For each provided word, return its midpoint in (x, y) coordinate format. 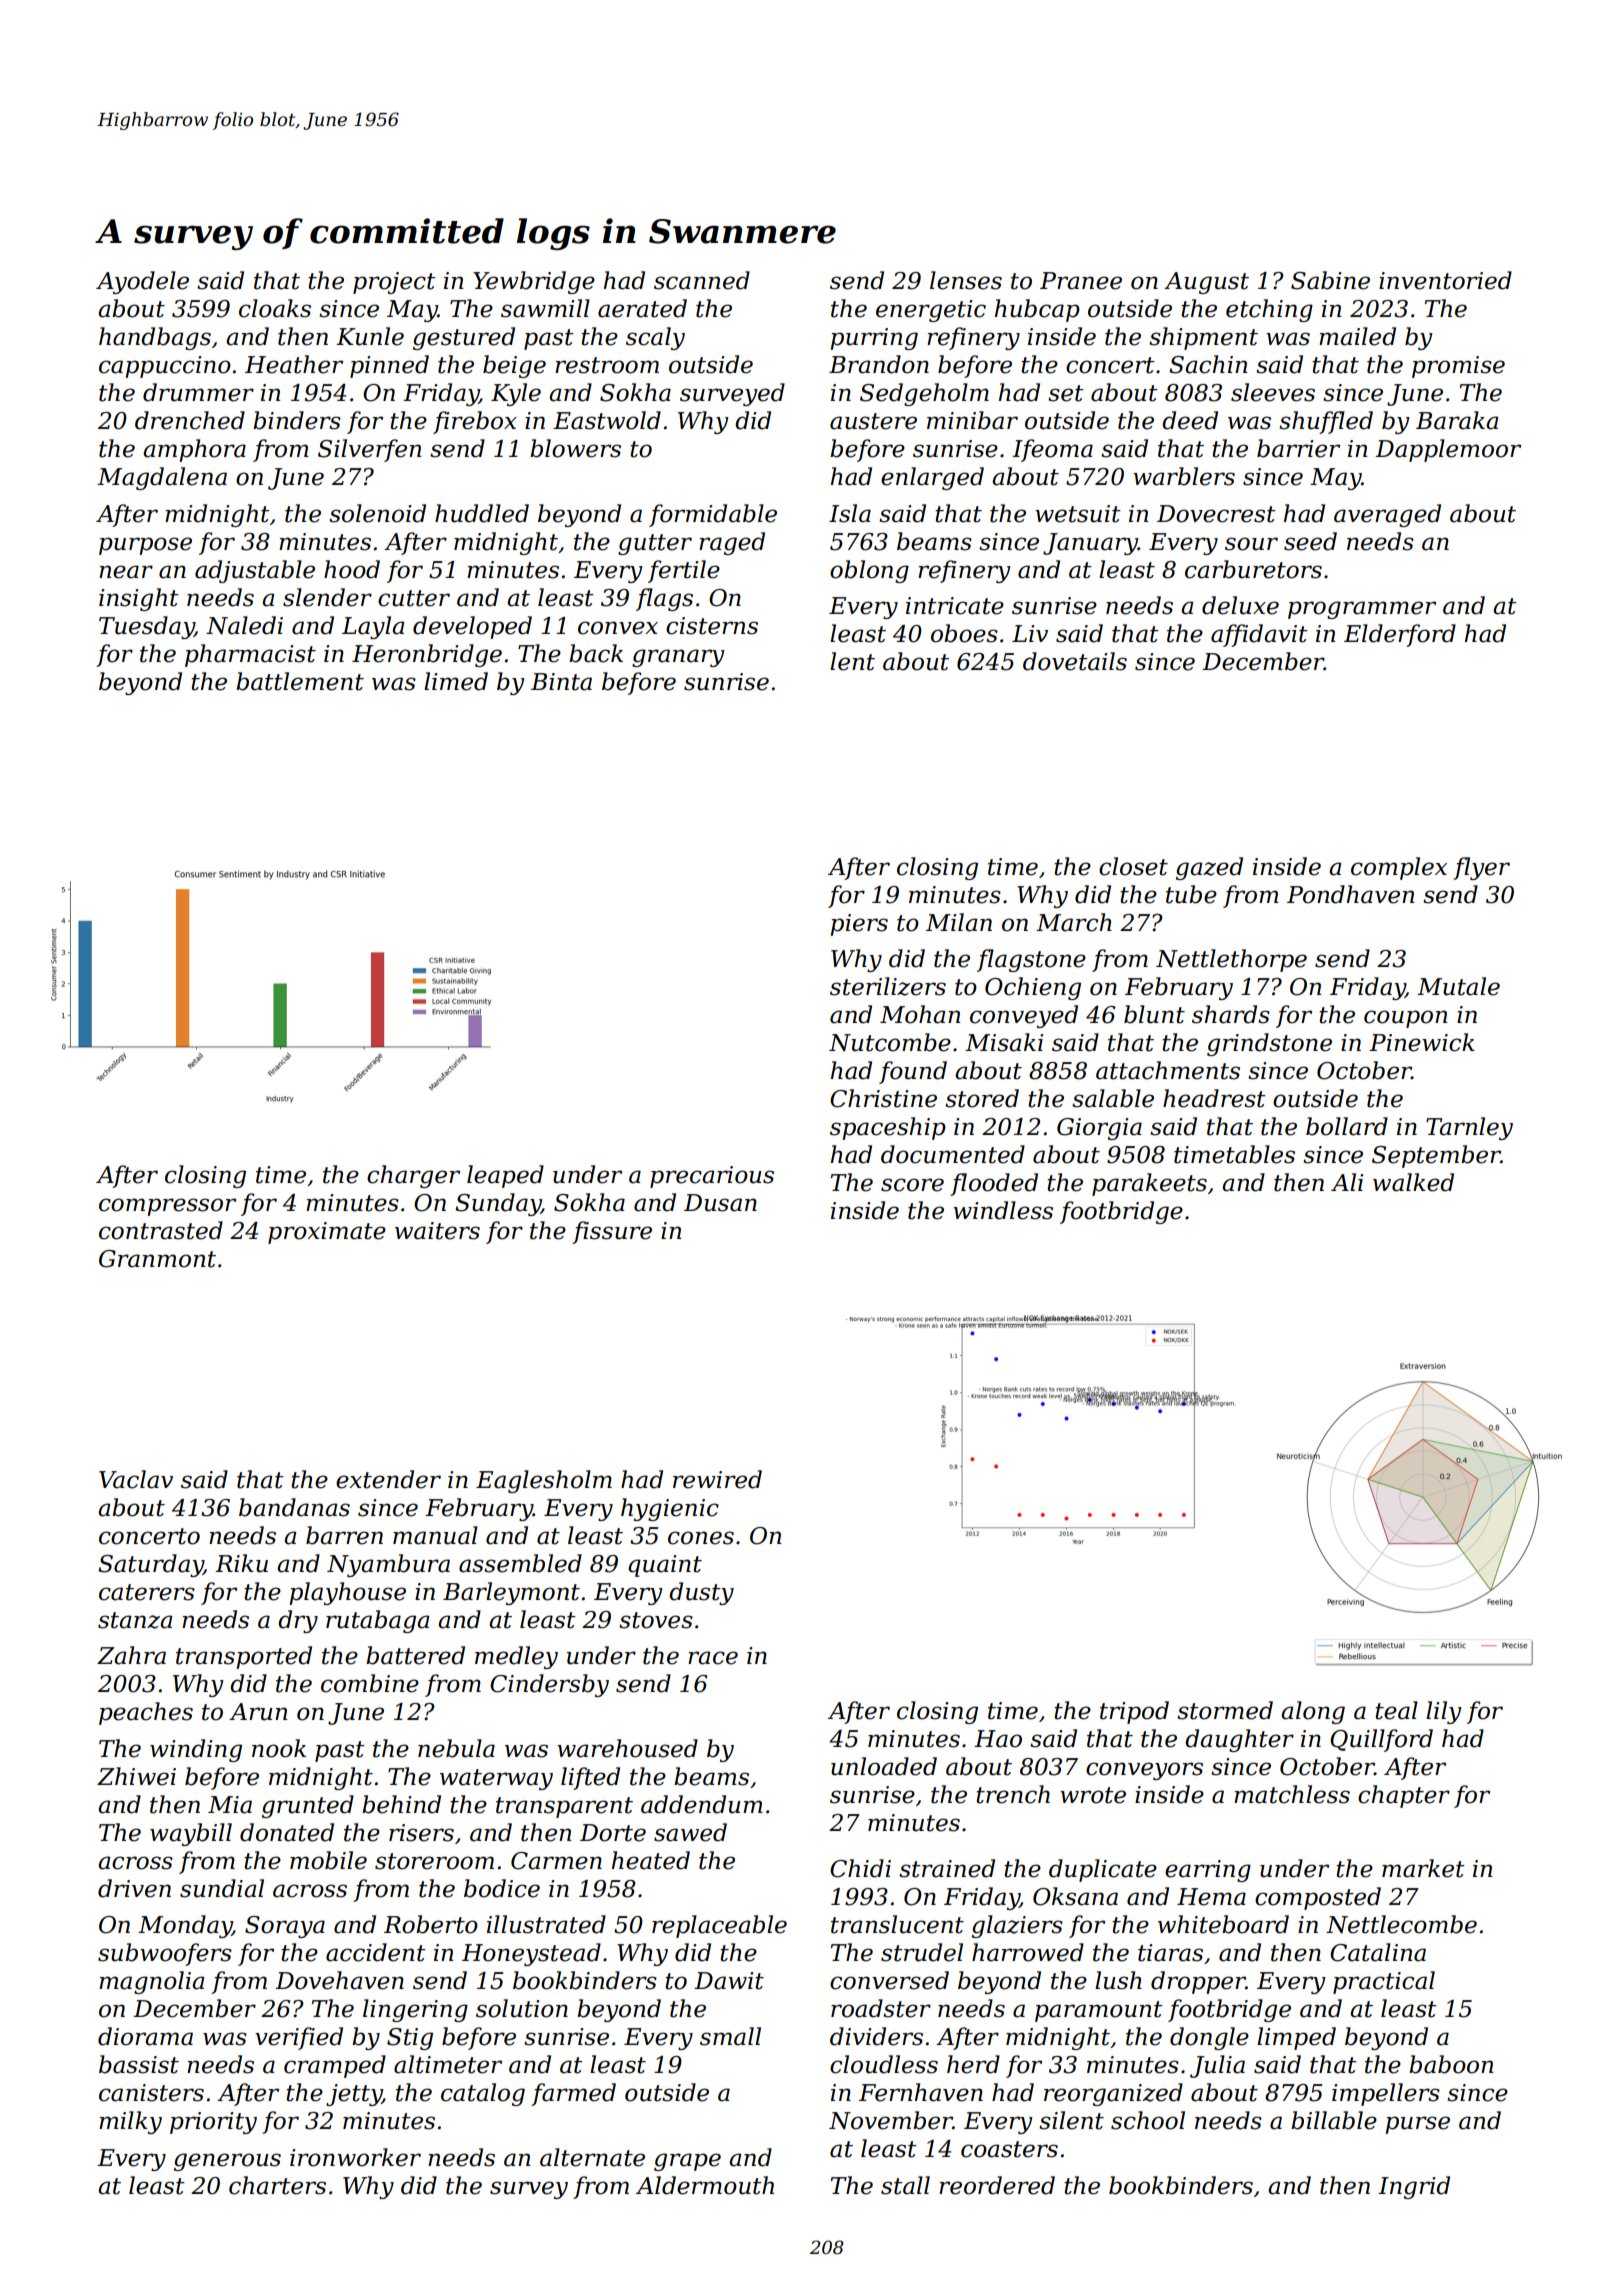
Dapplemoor (1448, 450)
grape (687, 2162)
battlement (300, 681)
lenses (966, 280)
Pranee (1081, 281)
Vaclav (136, 1479)
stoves (656, 1620)
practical (1384, 1982)
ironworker (355, 2157)
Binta (561, 682)
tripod (1134, 1712)
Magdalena (162, 478)
